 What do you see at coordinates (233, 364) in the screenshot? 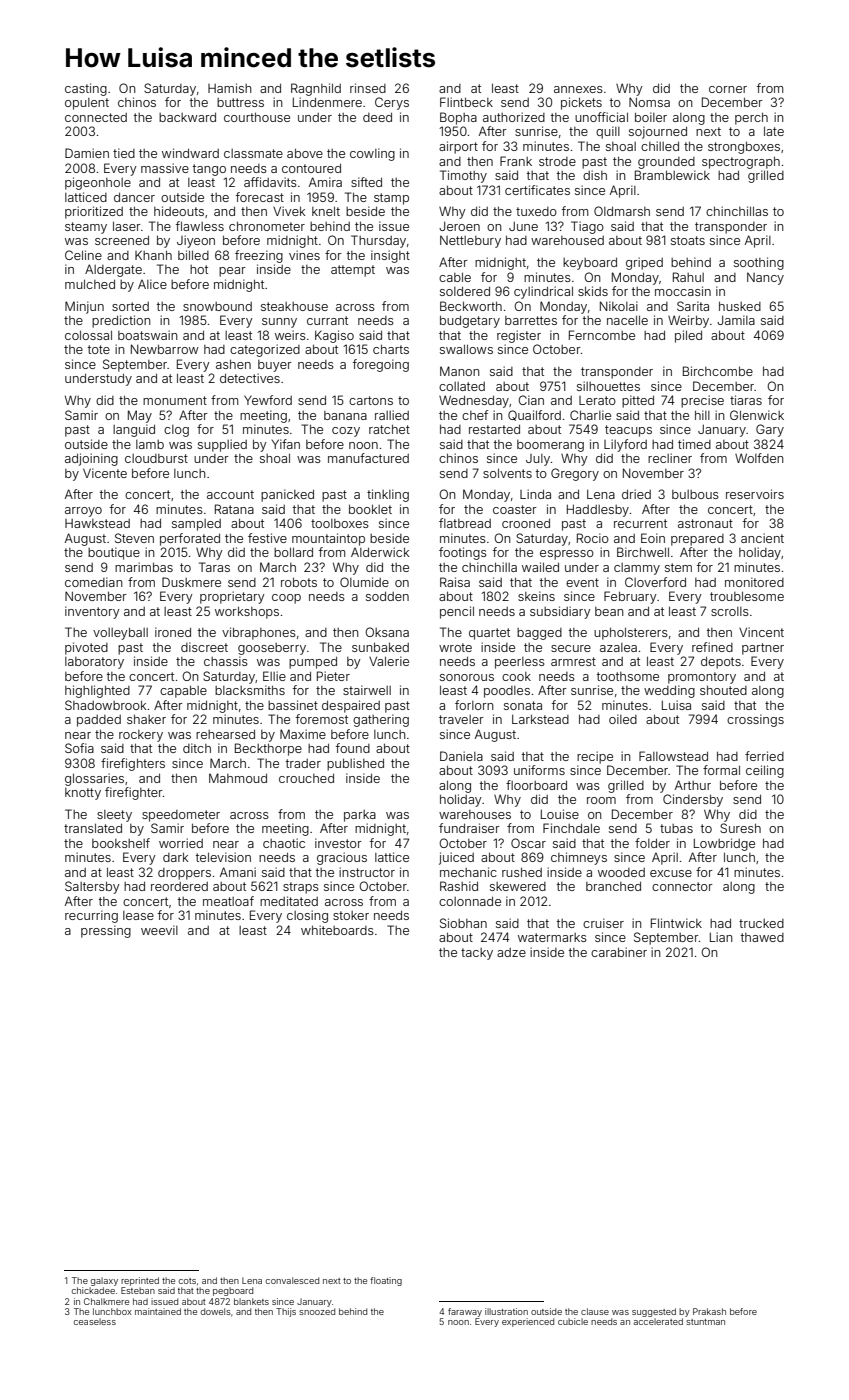
I see `ashen` at bounding box center [233, 364].
